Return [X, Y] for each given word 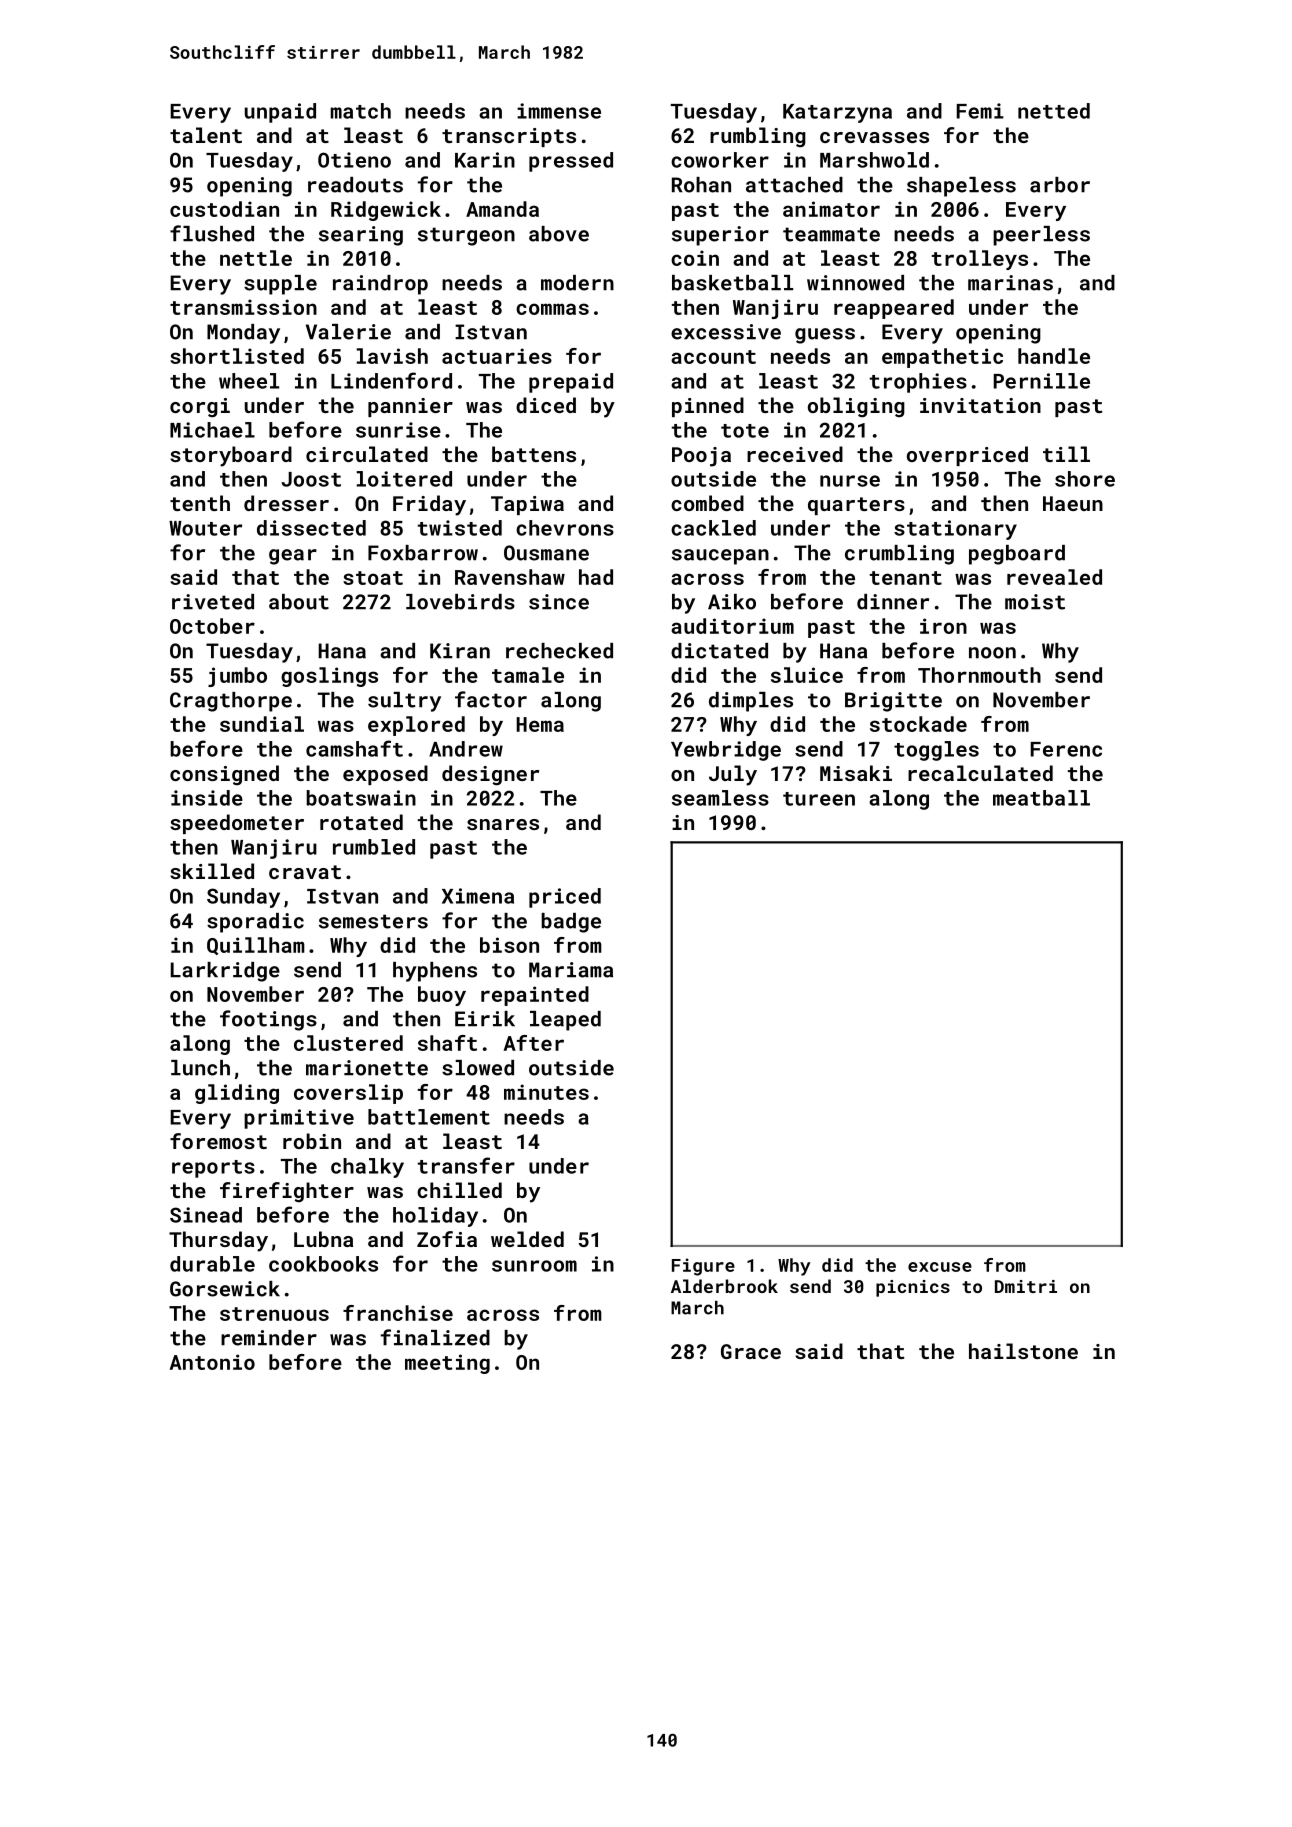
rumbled [374, 847]
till [1066, 454]
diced [546, 405]
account [713, 357]
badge [571, 923]
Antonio [212, 1362]
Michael [212, 430]
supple [280, 285]
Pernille [1042, 381]
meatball [1041, 798]
